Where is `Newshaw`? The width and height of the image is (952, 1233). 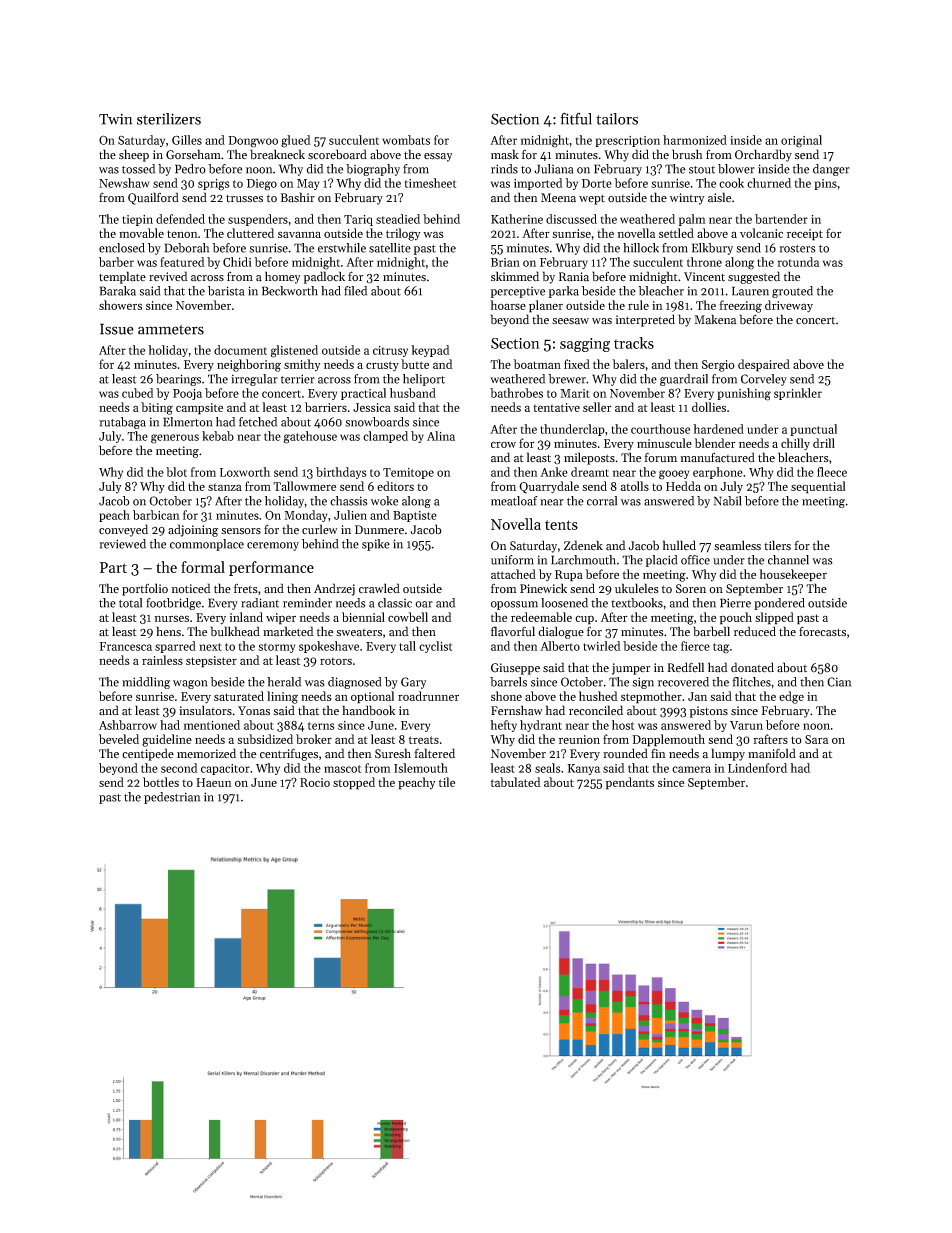 Newshaw is located at coordinates (124, 183).
